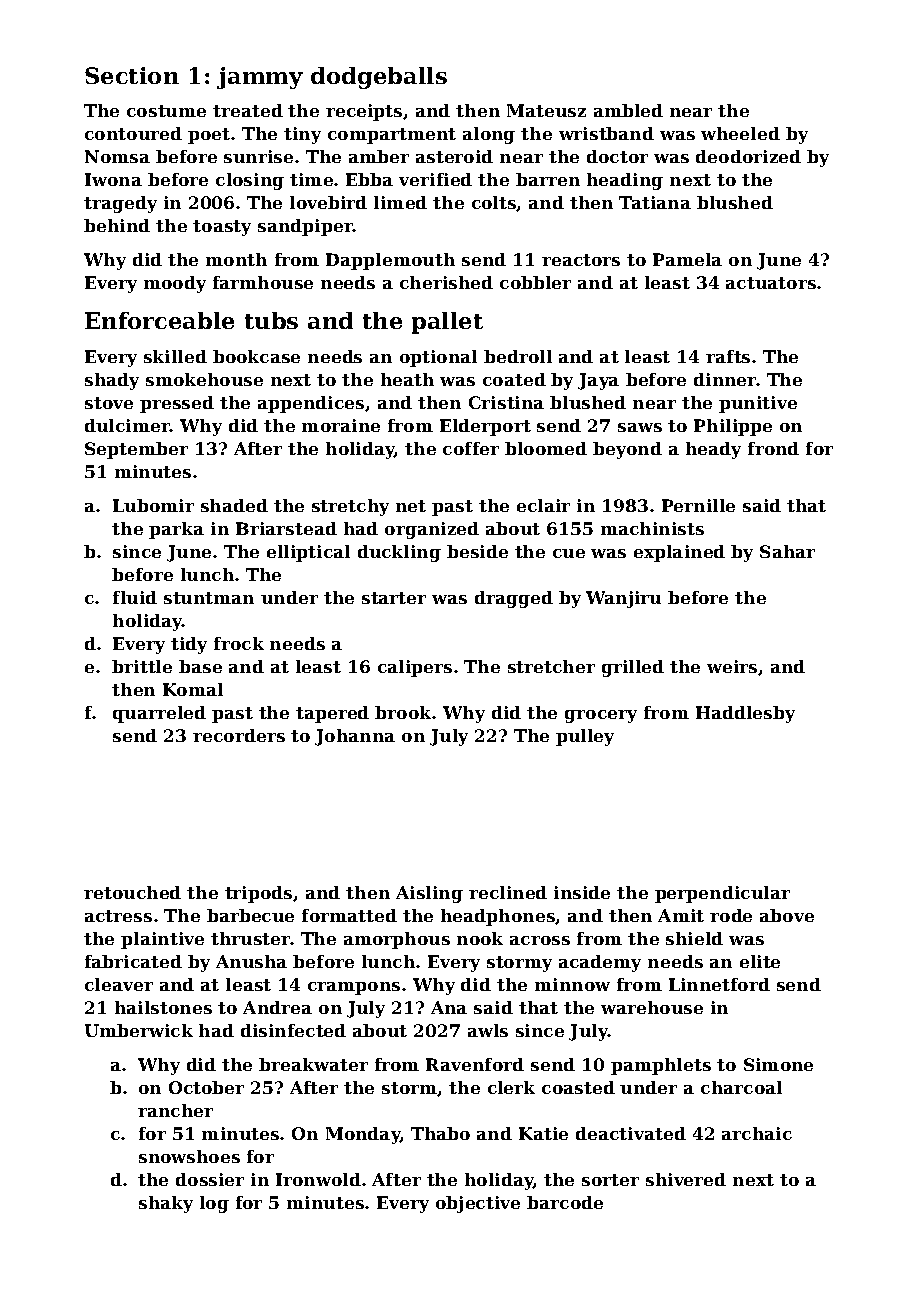 The image size is (924, 1314). What do you see at coordinates (480, 938) in the image?
I see `nook` at bounding box center [480, 938].
